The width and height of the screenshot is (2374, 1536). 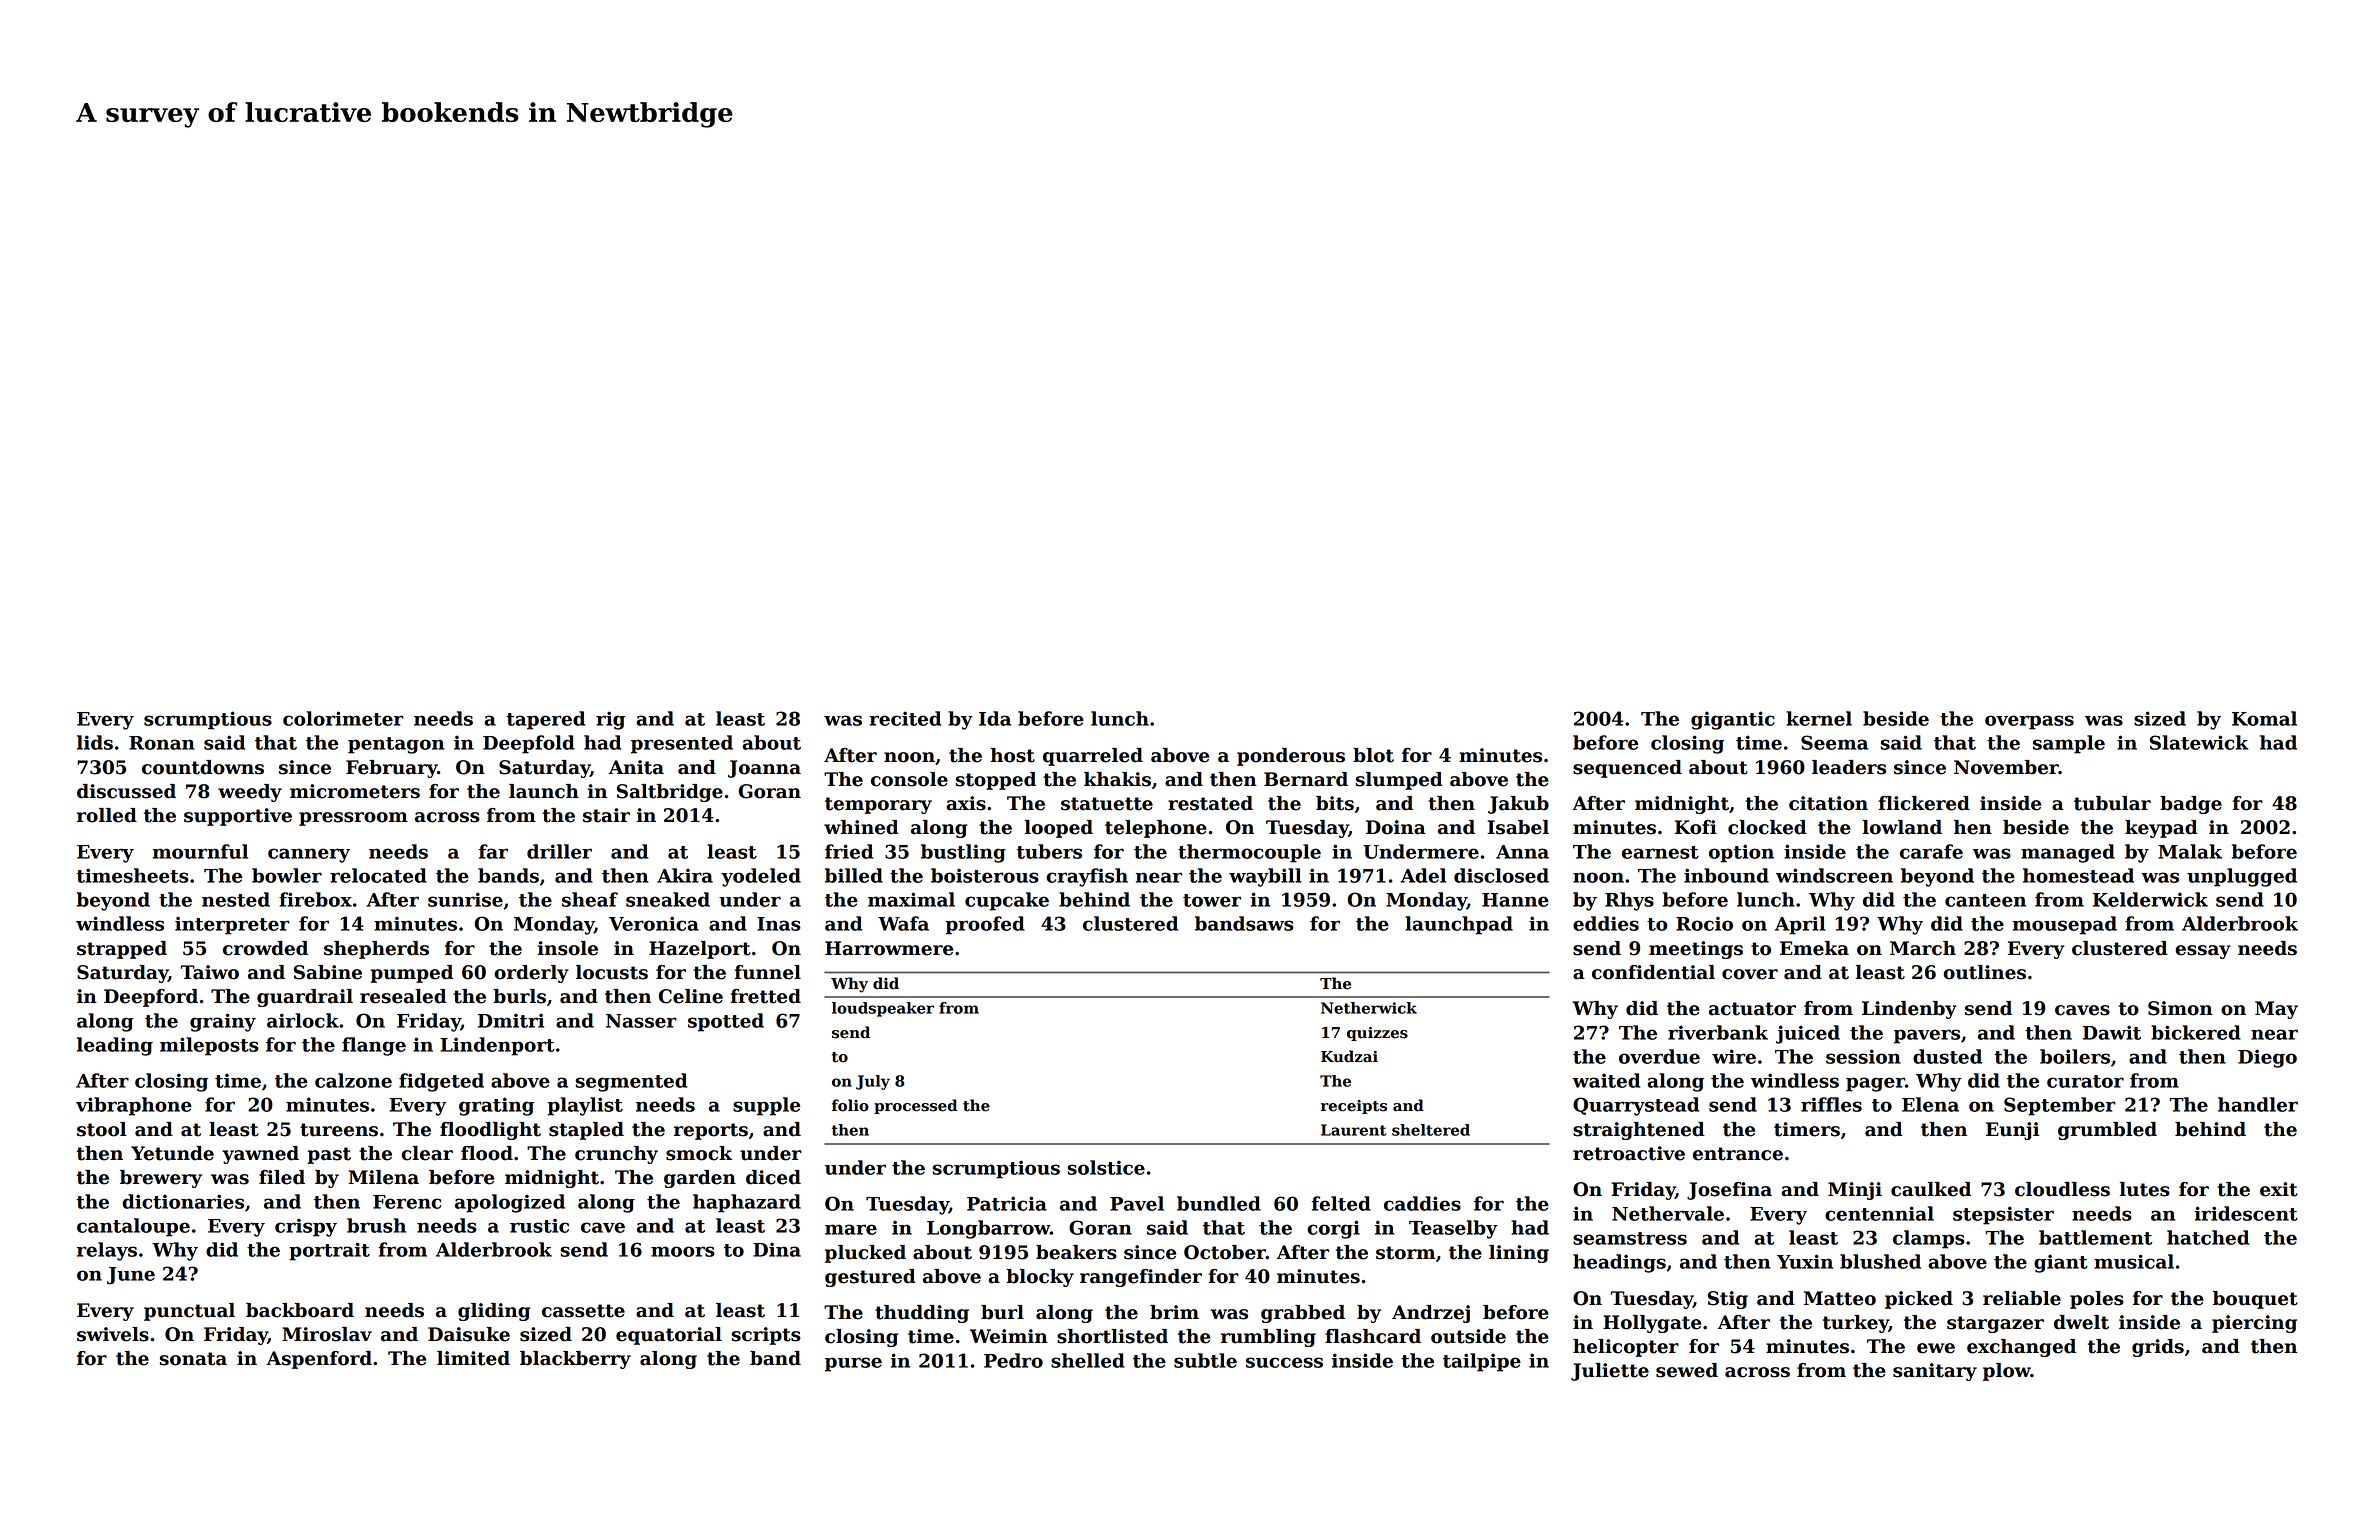 I want to click on lids, so click(x=95, y=742).
